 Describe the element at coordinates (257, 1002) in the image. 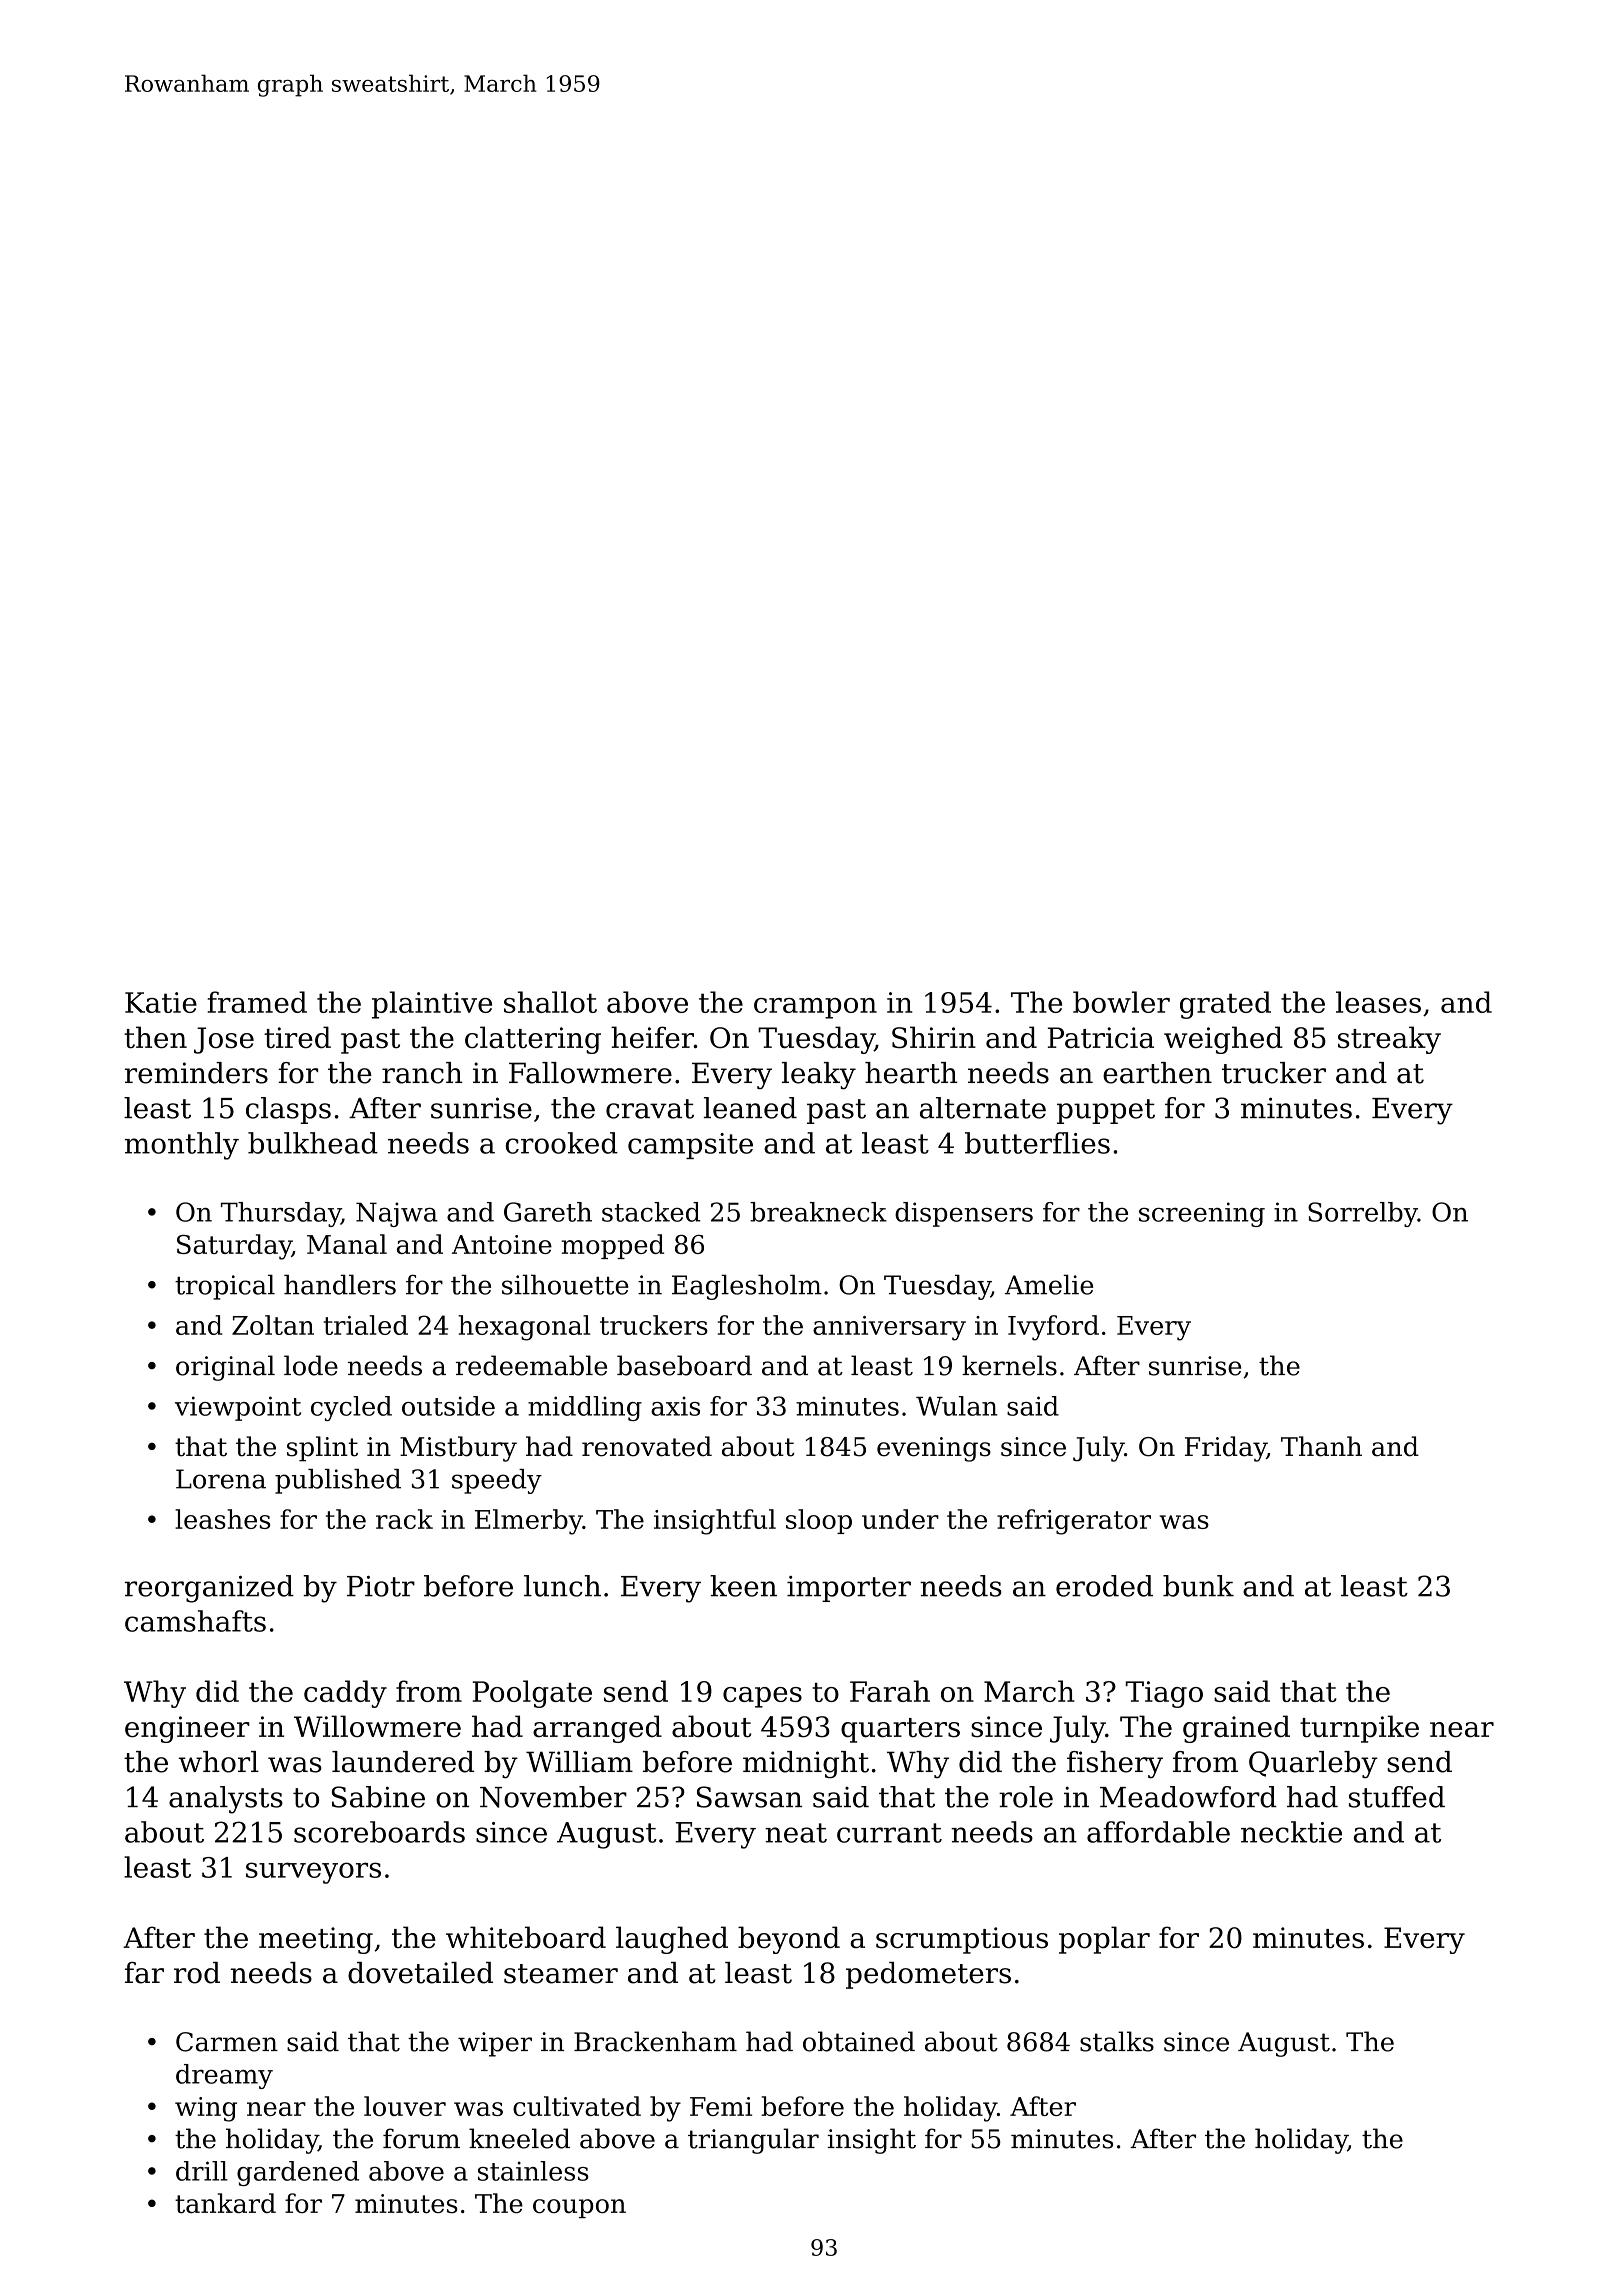

I see `framed` at that location.
